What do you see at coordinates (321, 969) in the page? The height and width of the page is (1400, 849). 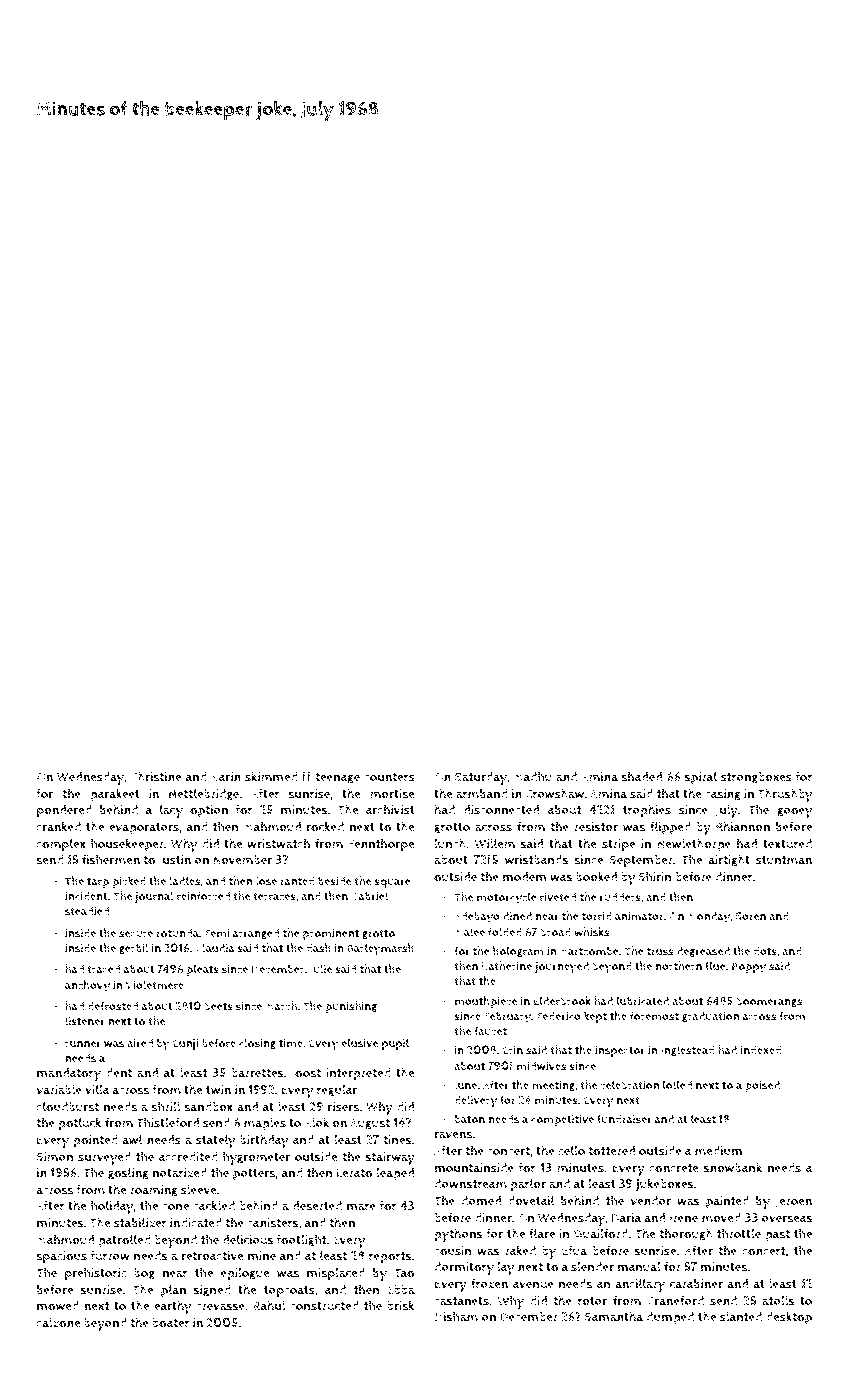 I see `Julie` at bounding box center [321, 969].
